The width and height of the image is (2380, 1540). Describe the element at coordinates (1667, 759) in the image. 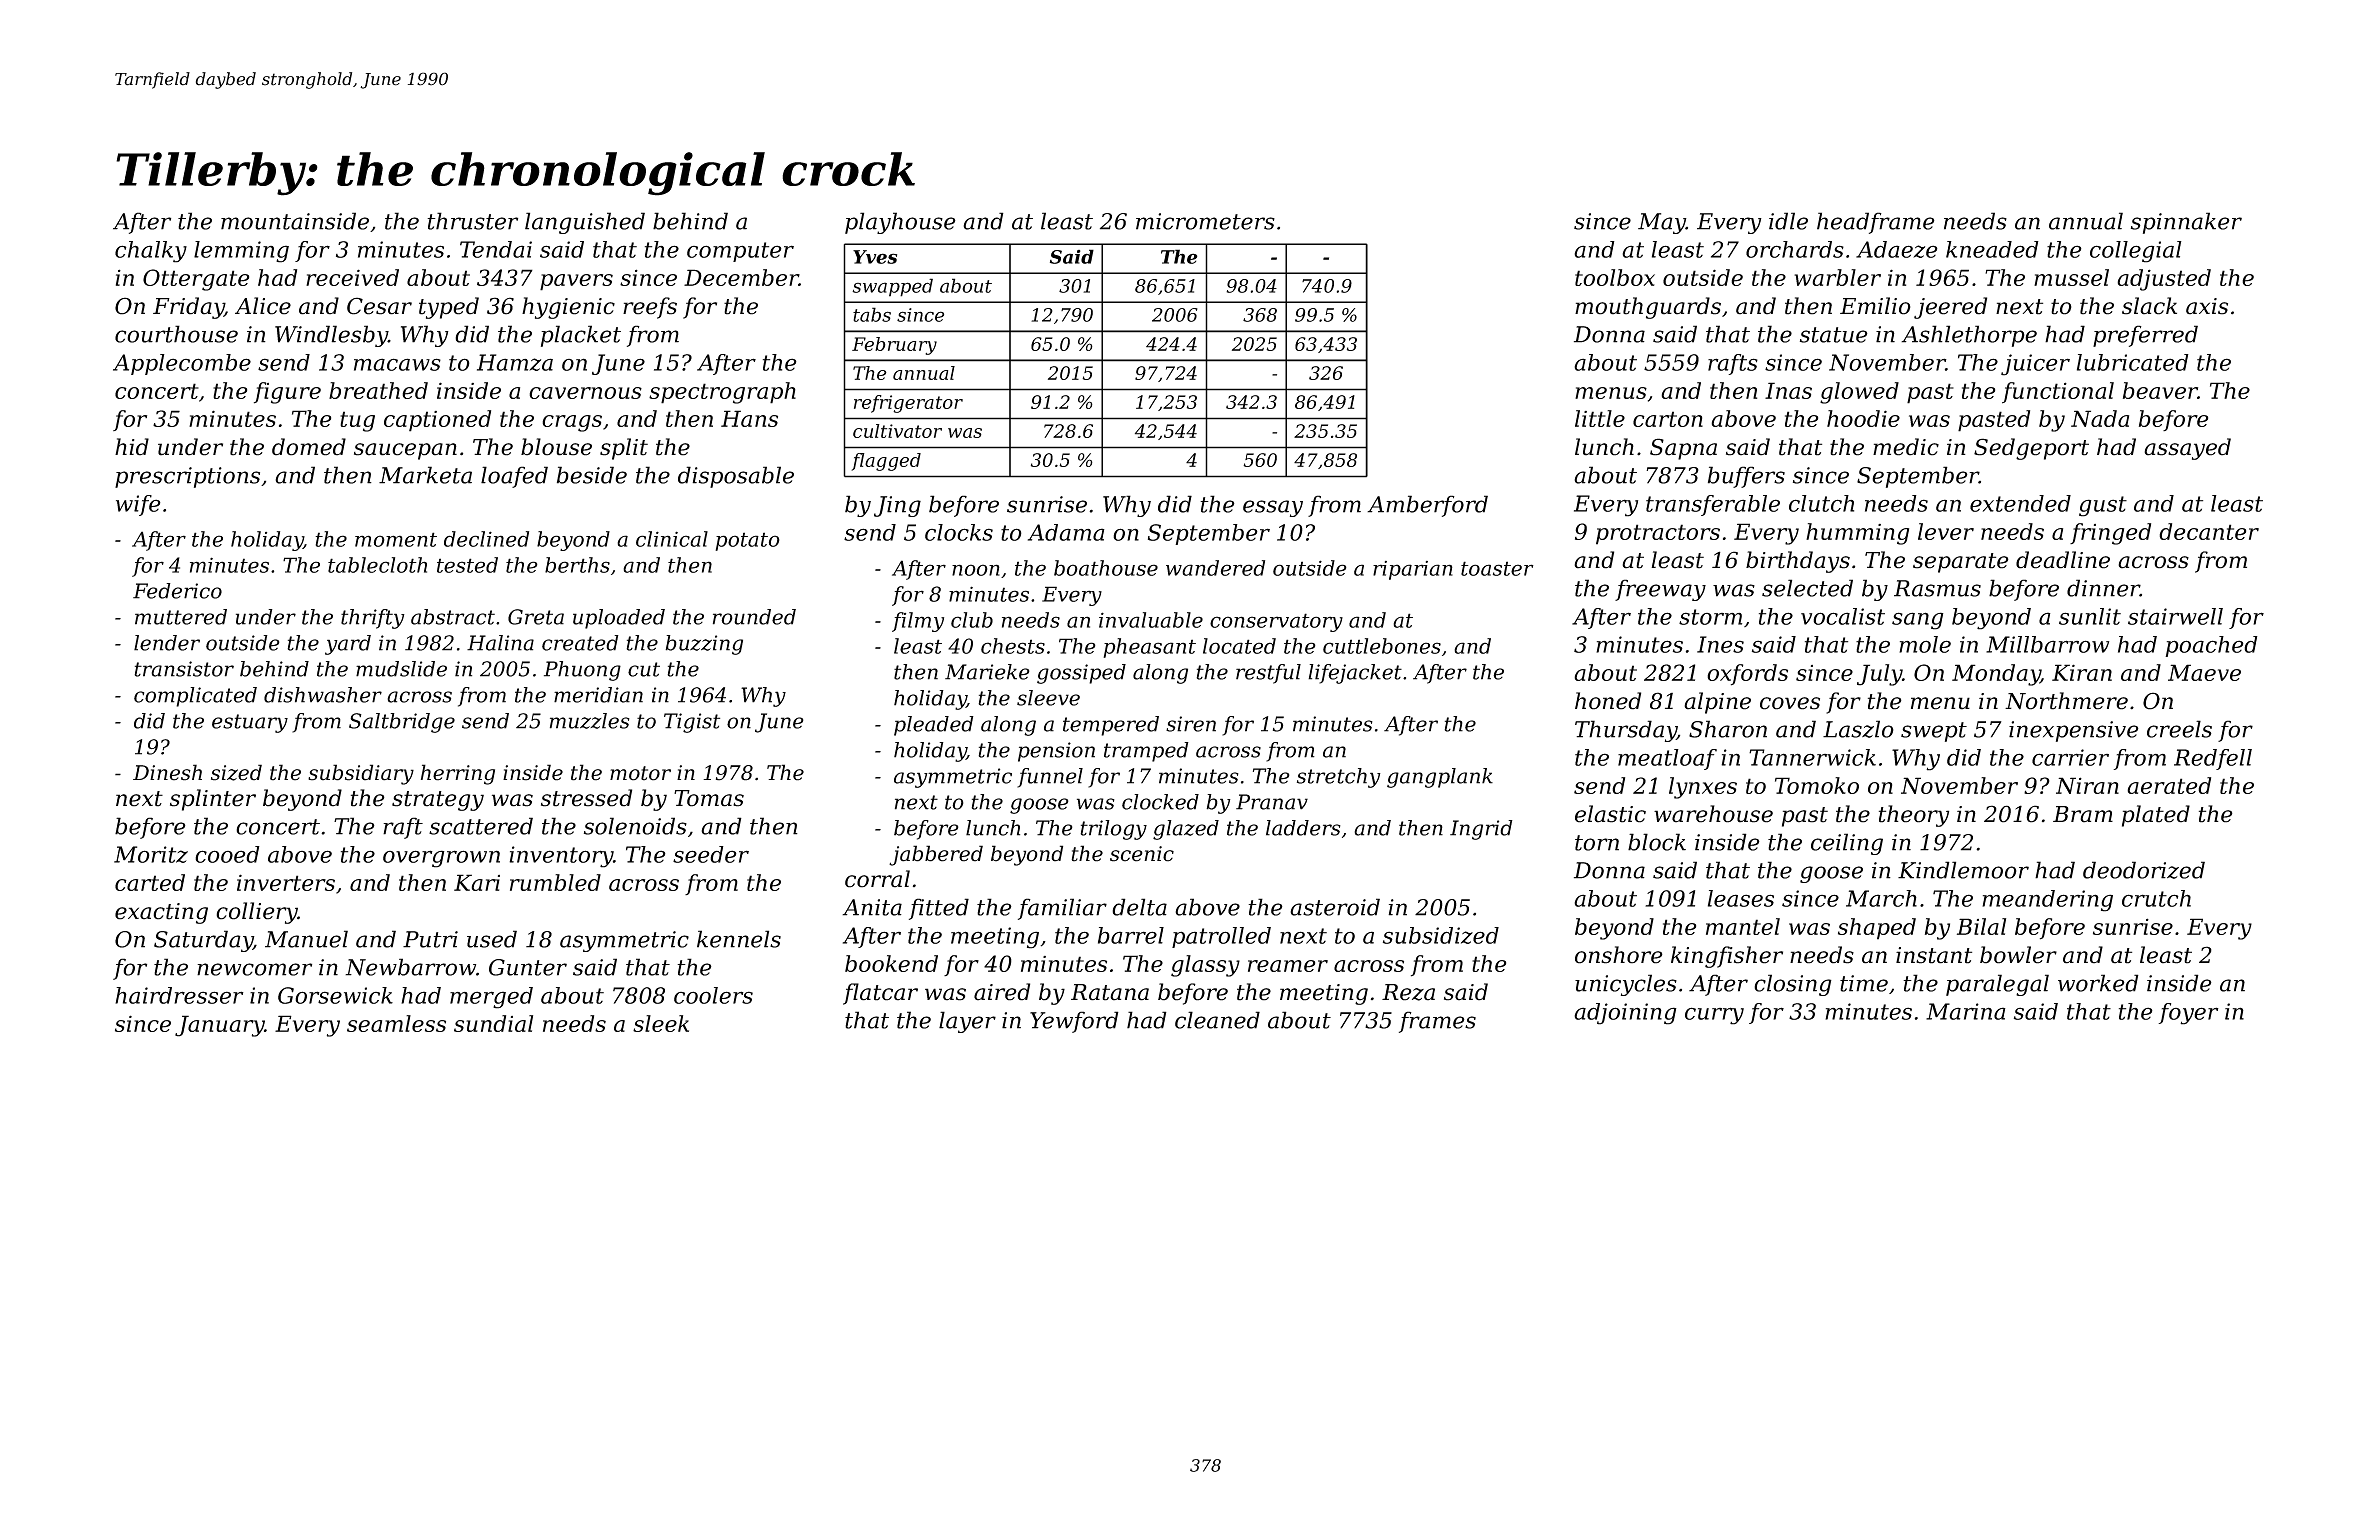

I see `meatloaf` at that location.
